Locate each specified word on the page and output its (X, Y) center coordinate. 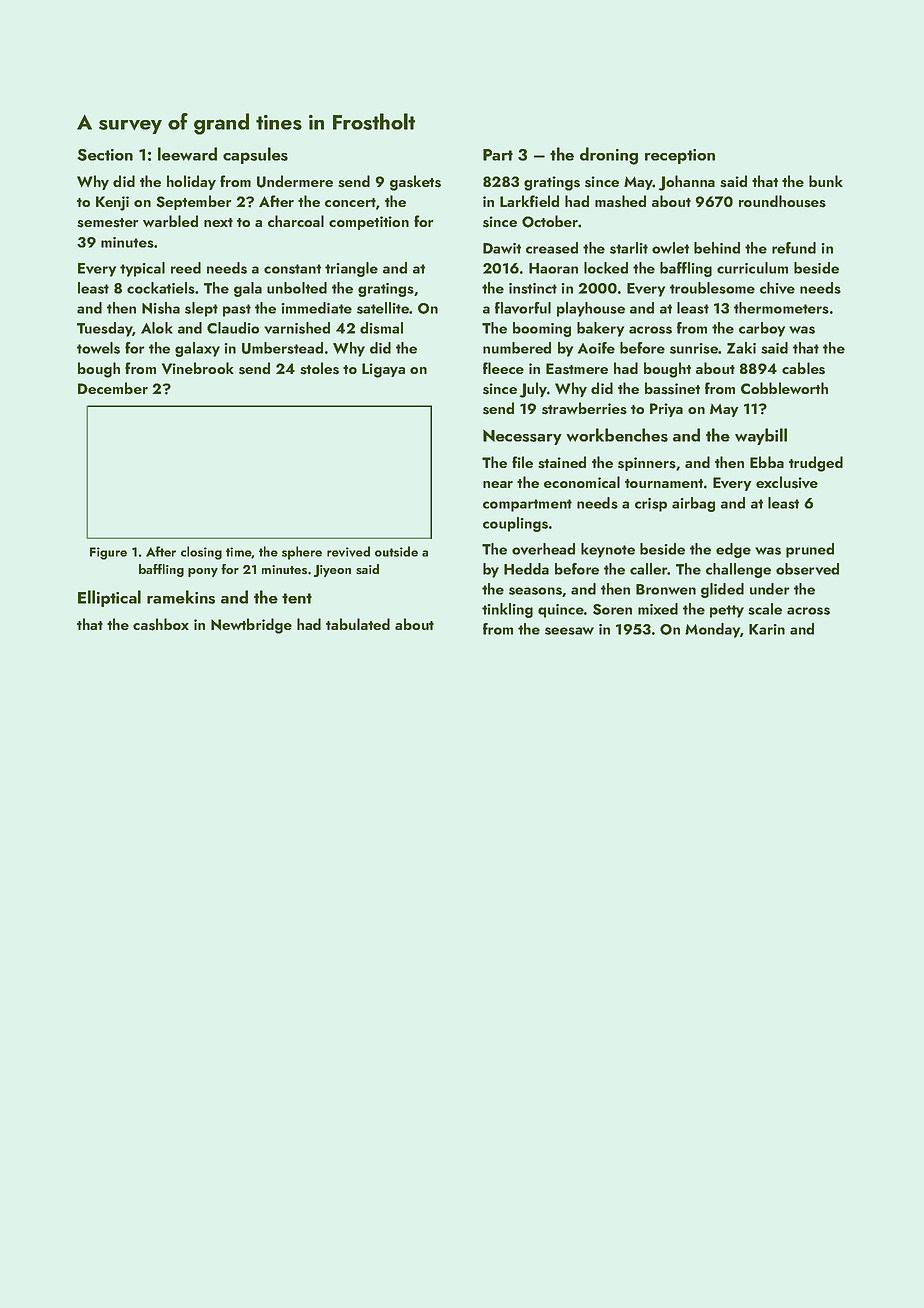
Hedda (526, 569)
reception (680, 156)
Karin (767, 629)
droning (609, 156)
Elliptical (109, 598)
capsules (255, 155)
